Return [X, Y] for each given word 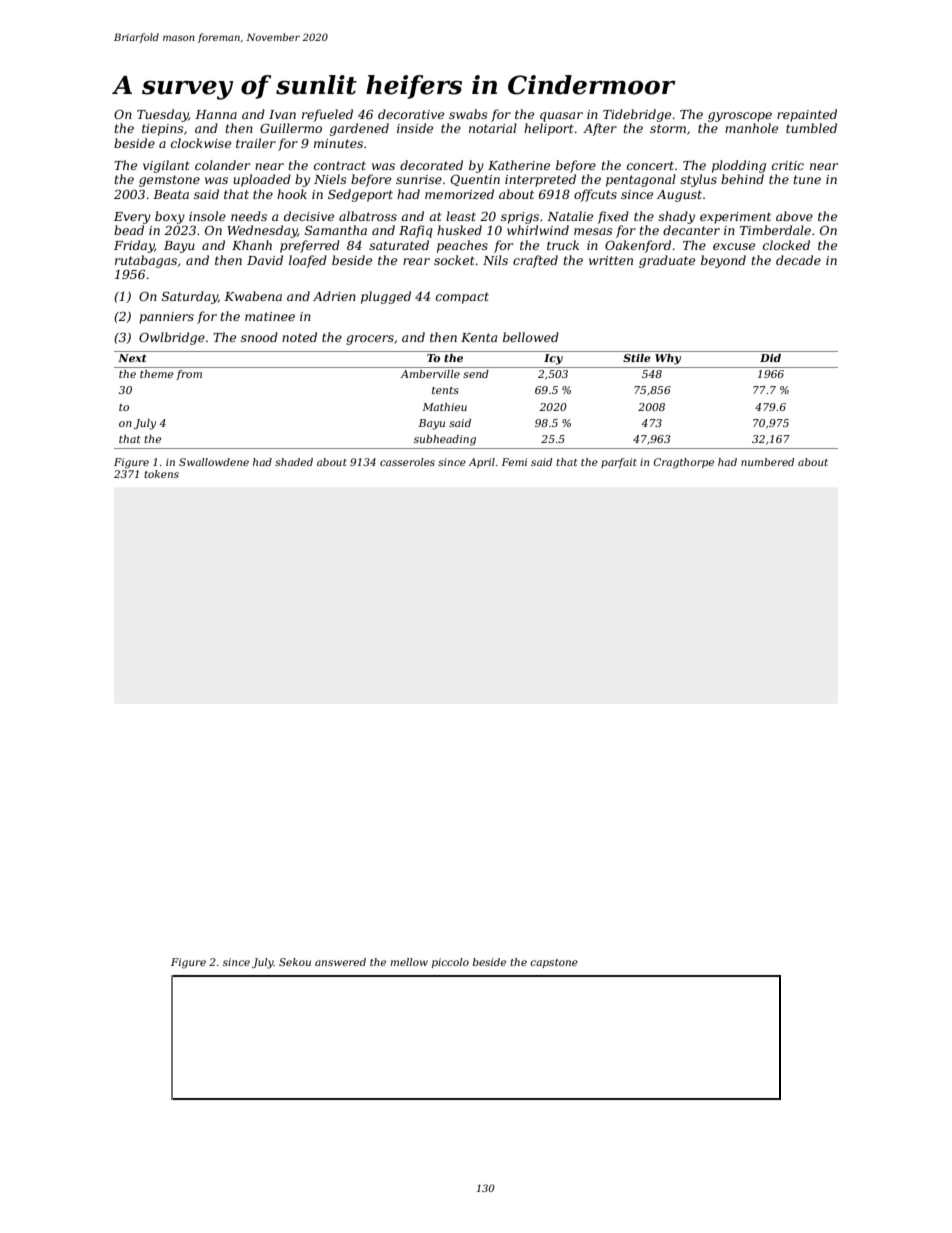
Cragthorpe [684, 463]
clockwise [201, 143]
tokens [161, 474]
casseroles [407, 462]
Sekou [295, 962]
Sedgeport [360, 195]
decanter [691, 230]
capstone [554, 963]
